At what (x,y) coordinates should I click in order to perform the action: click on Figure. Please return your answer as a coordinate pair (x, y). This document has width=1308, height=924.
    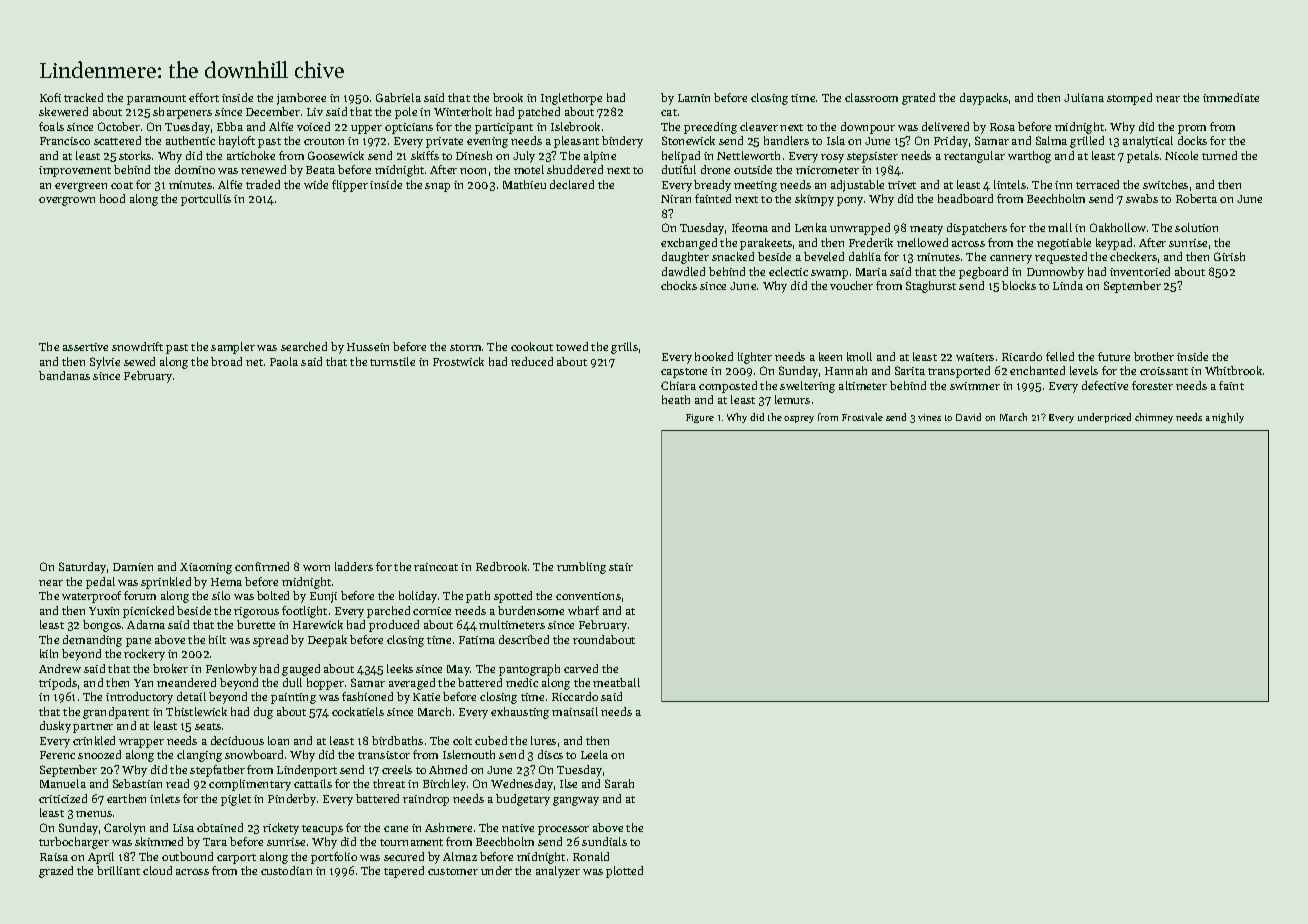
    Looking at the image, I should click on (700, 418).
